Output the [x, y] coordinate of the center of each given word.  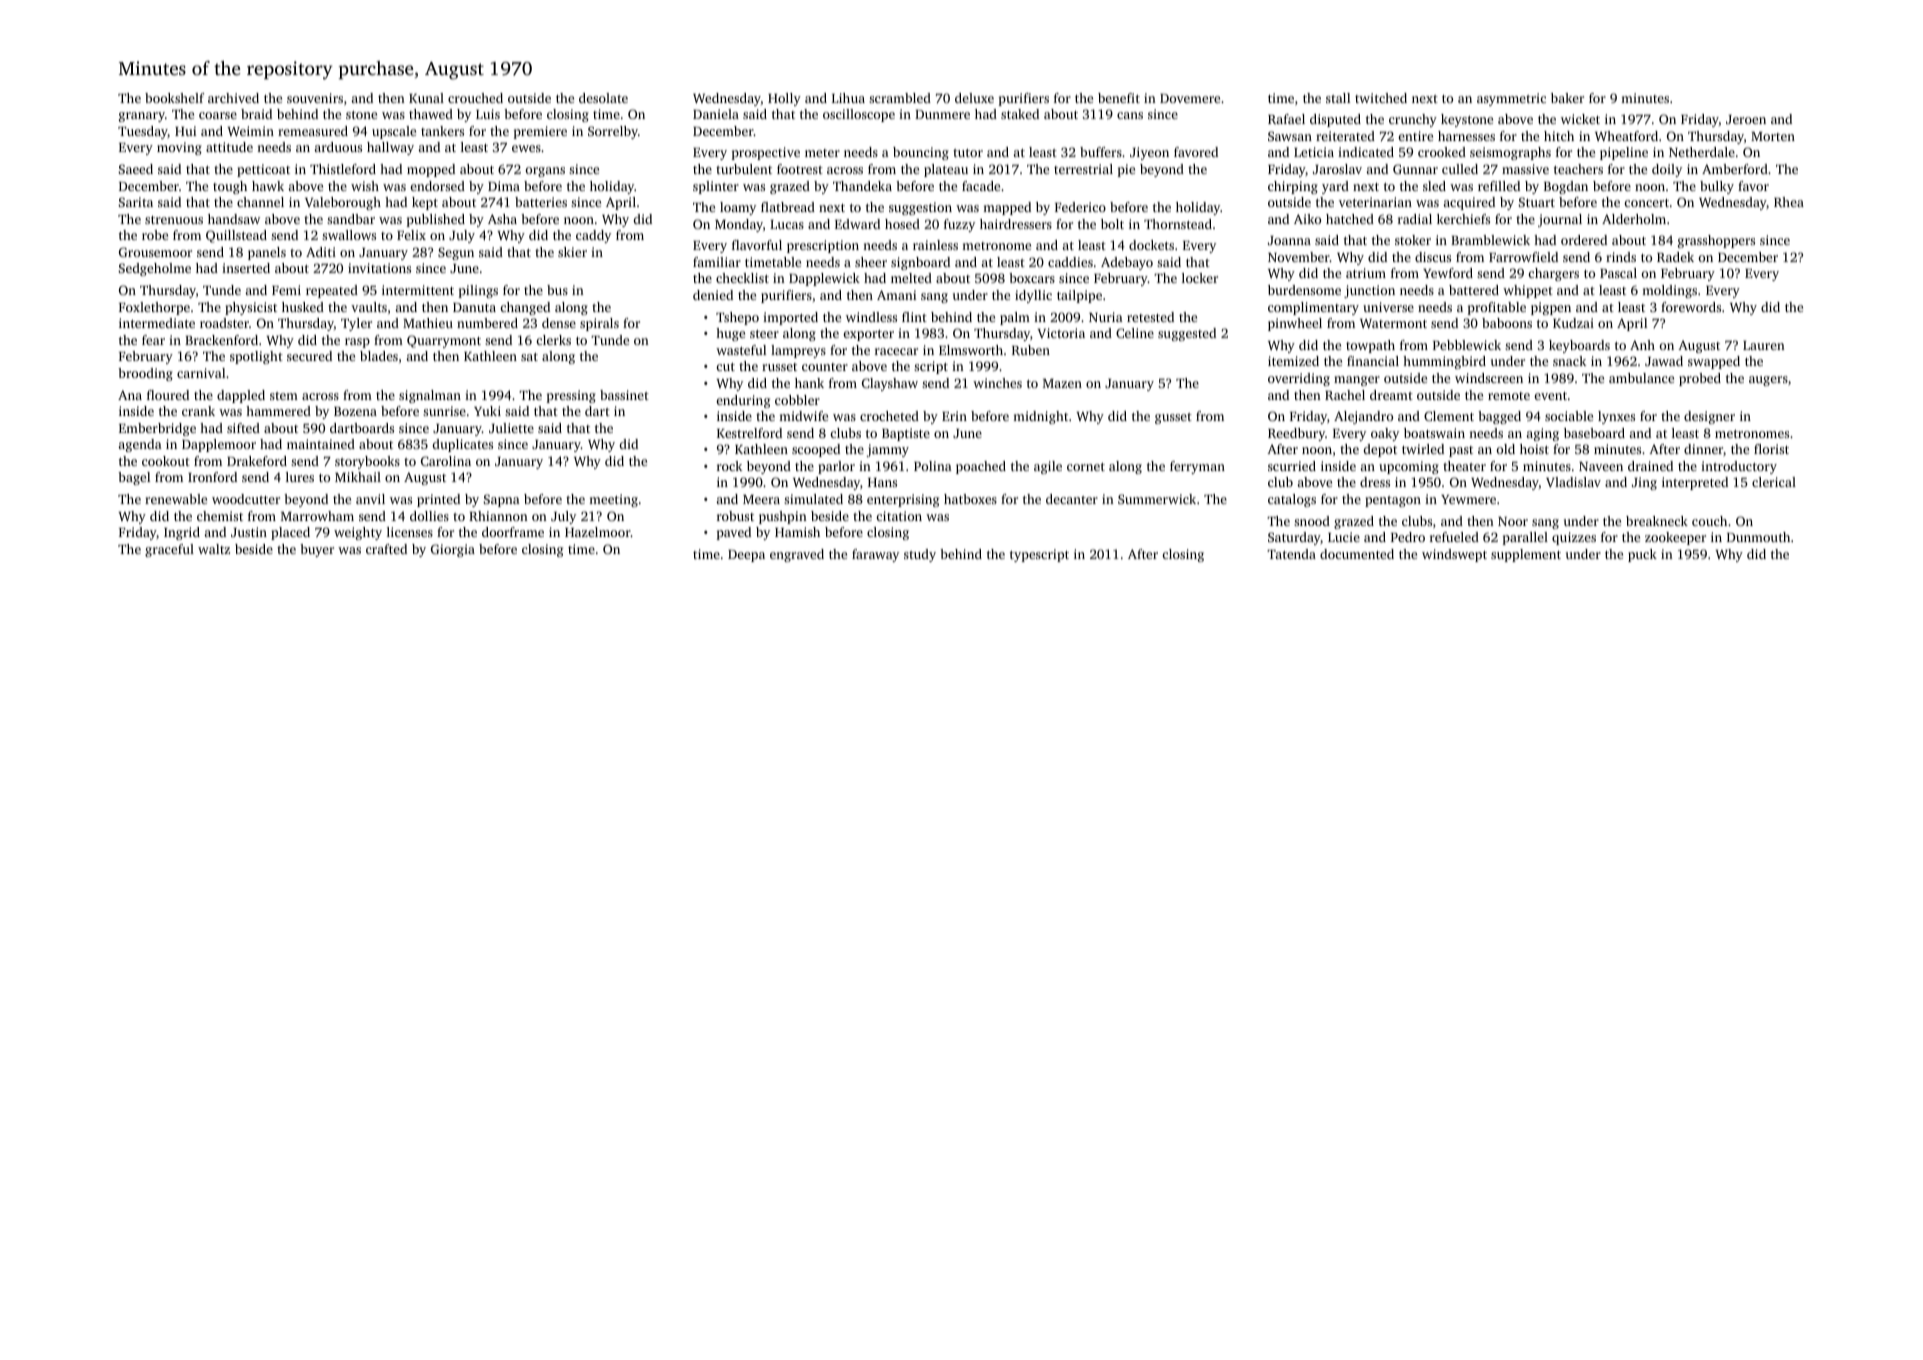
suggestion [920, 208]
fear [153, 340]
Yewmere [1468, 499]
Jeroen [1746, 119]
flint [914, 317]
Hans [882, 482]
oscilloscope [859, 115]
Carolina [446, 461]
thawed [431, 114]
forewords [1691, 307]
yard [1335, 187]
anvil [370, 499]
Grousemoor [155, 252]
